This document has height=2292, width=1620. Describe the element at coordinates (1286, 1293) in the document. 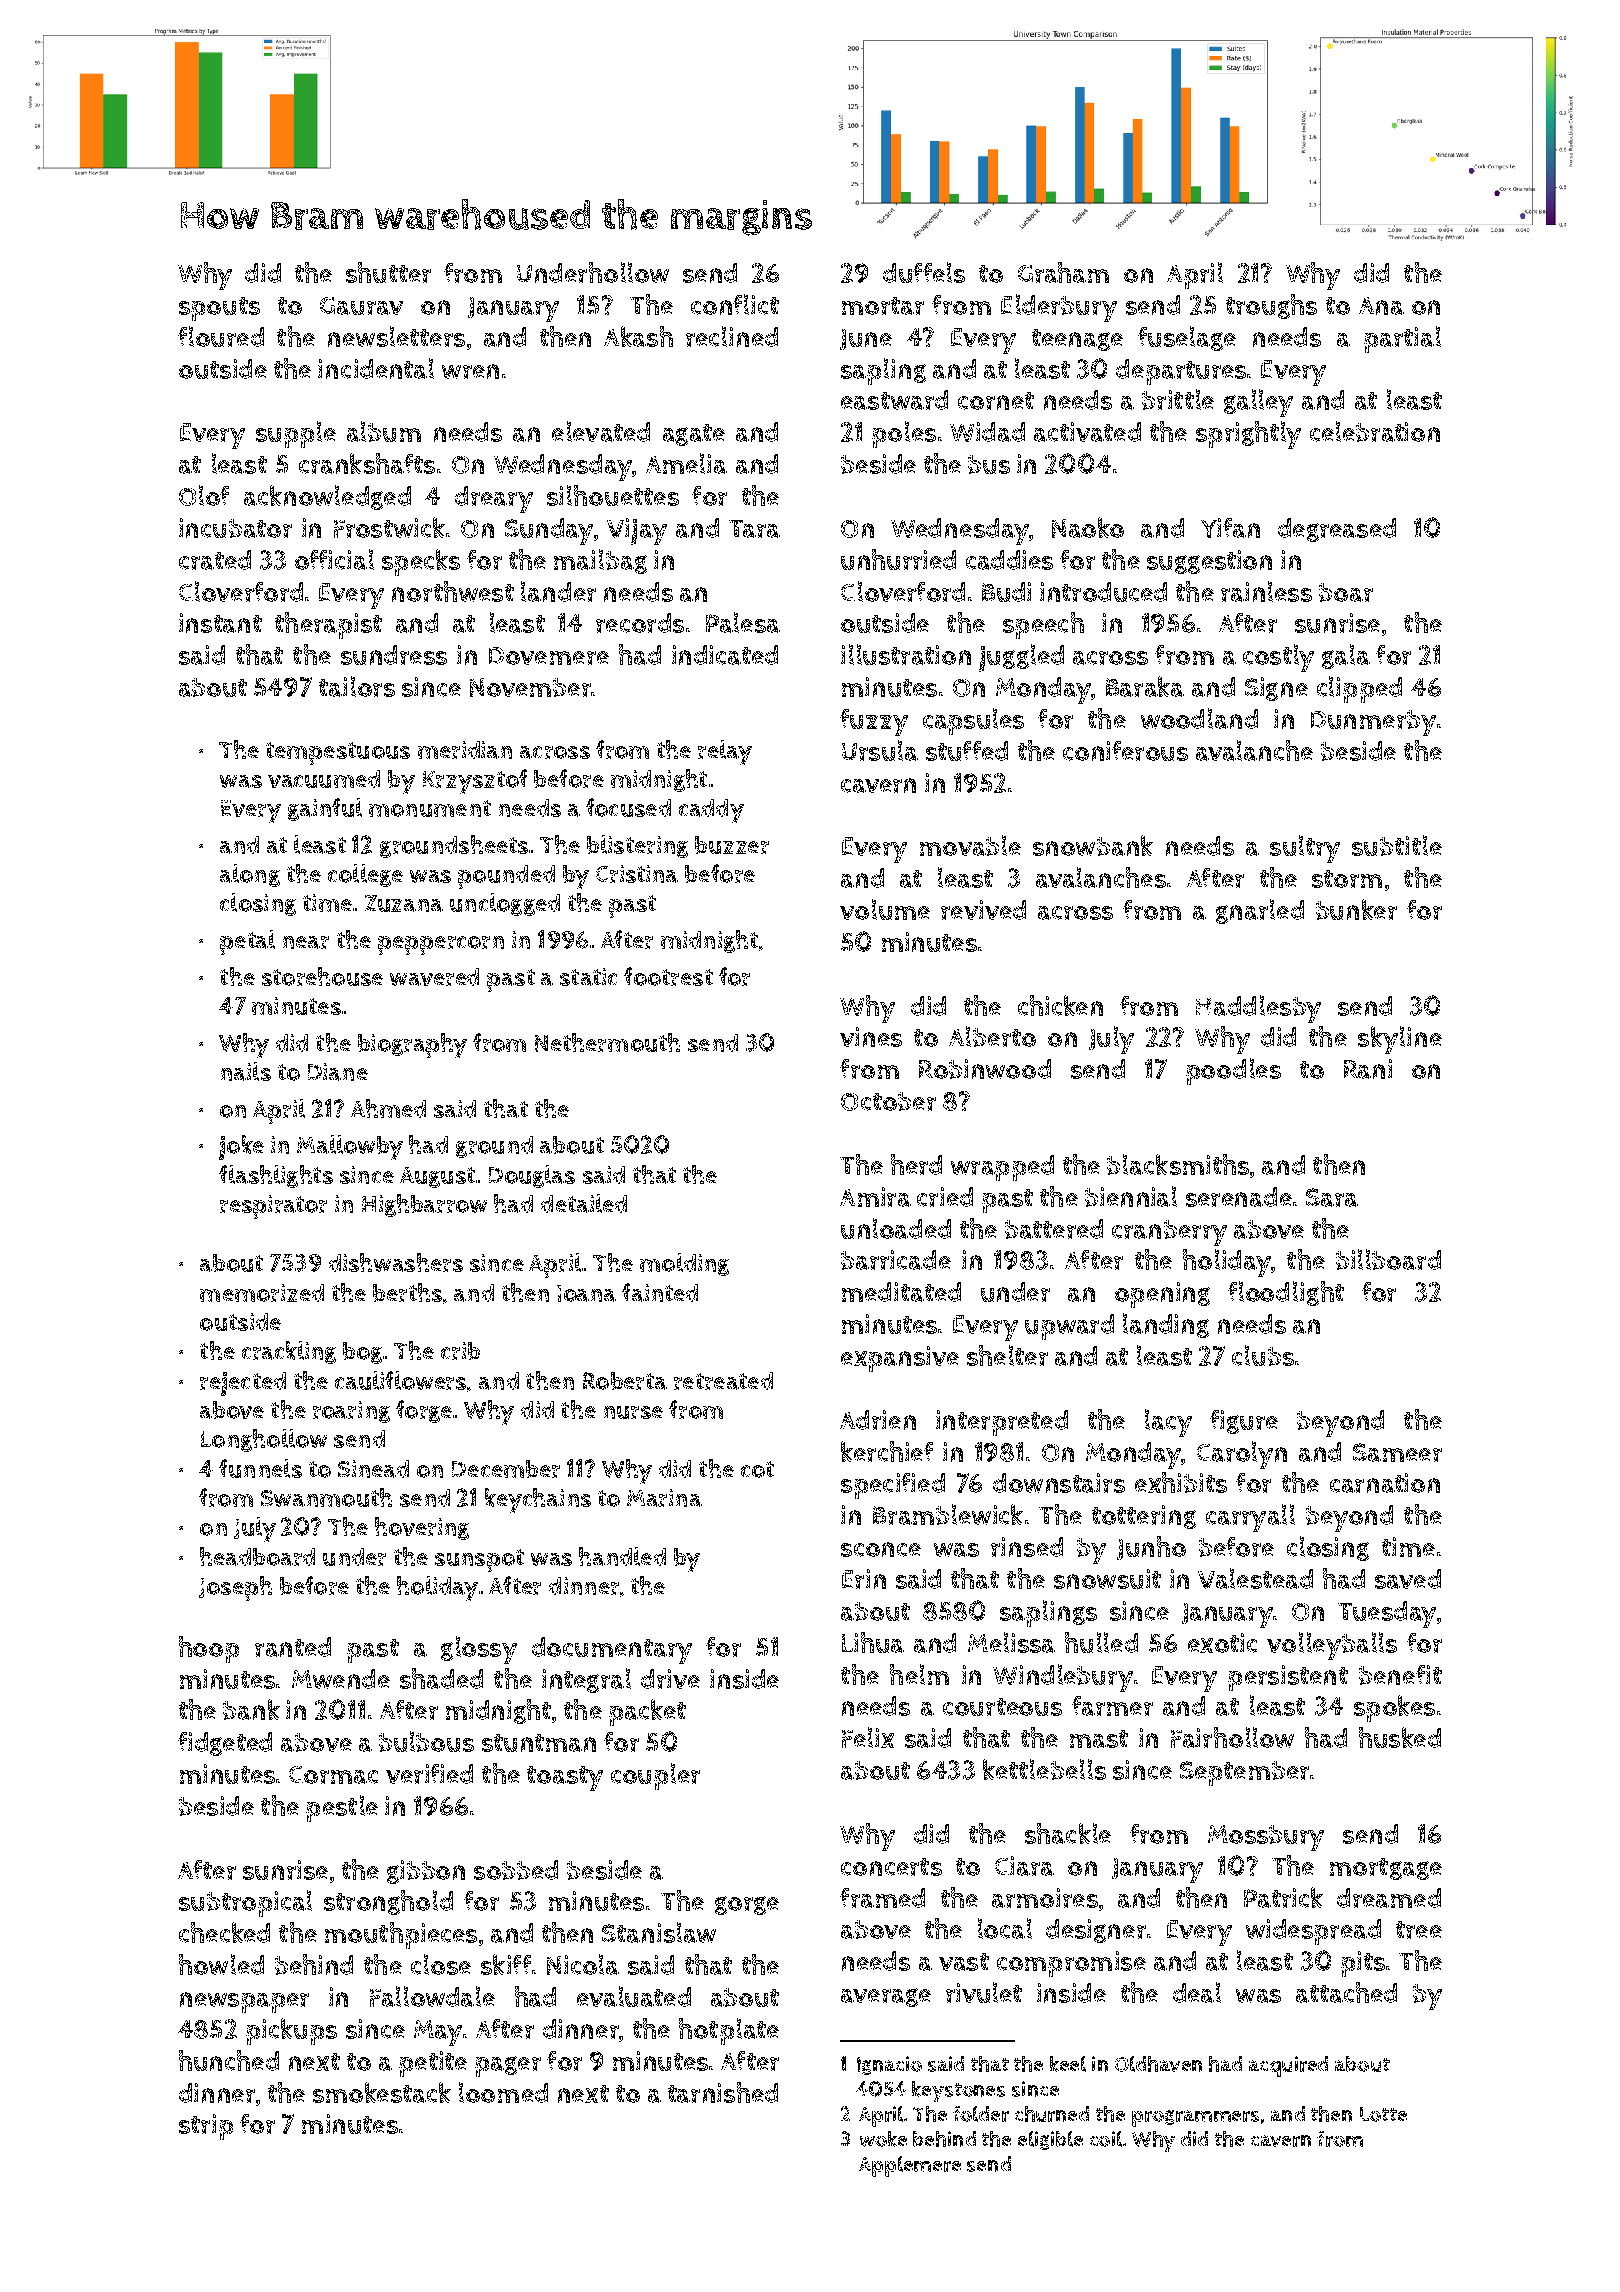

I see `floodlight` at that location.
